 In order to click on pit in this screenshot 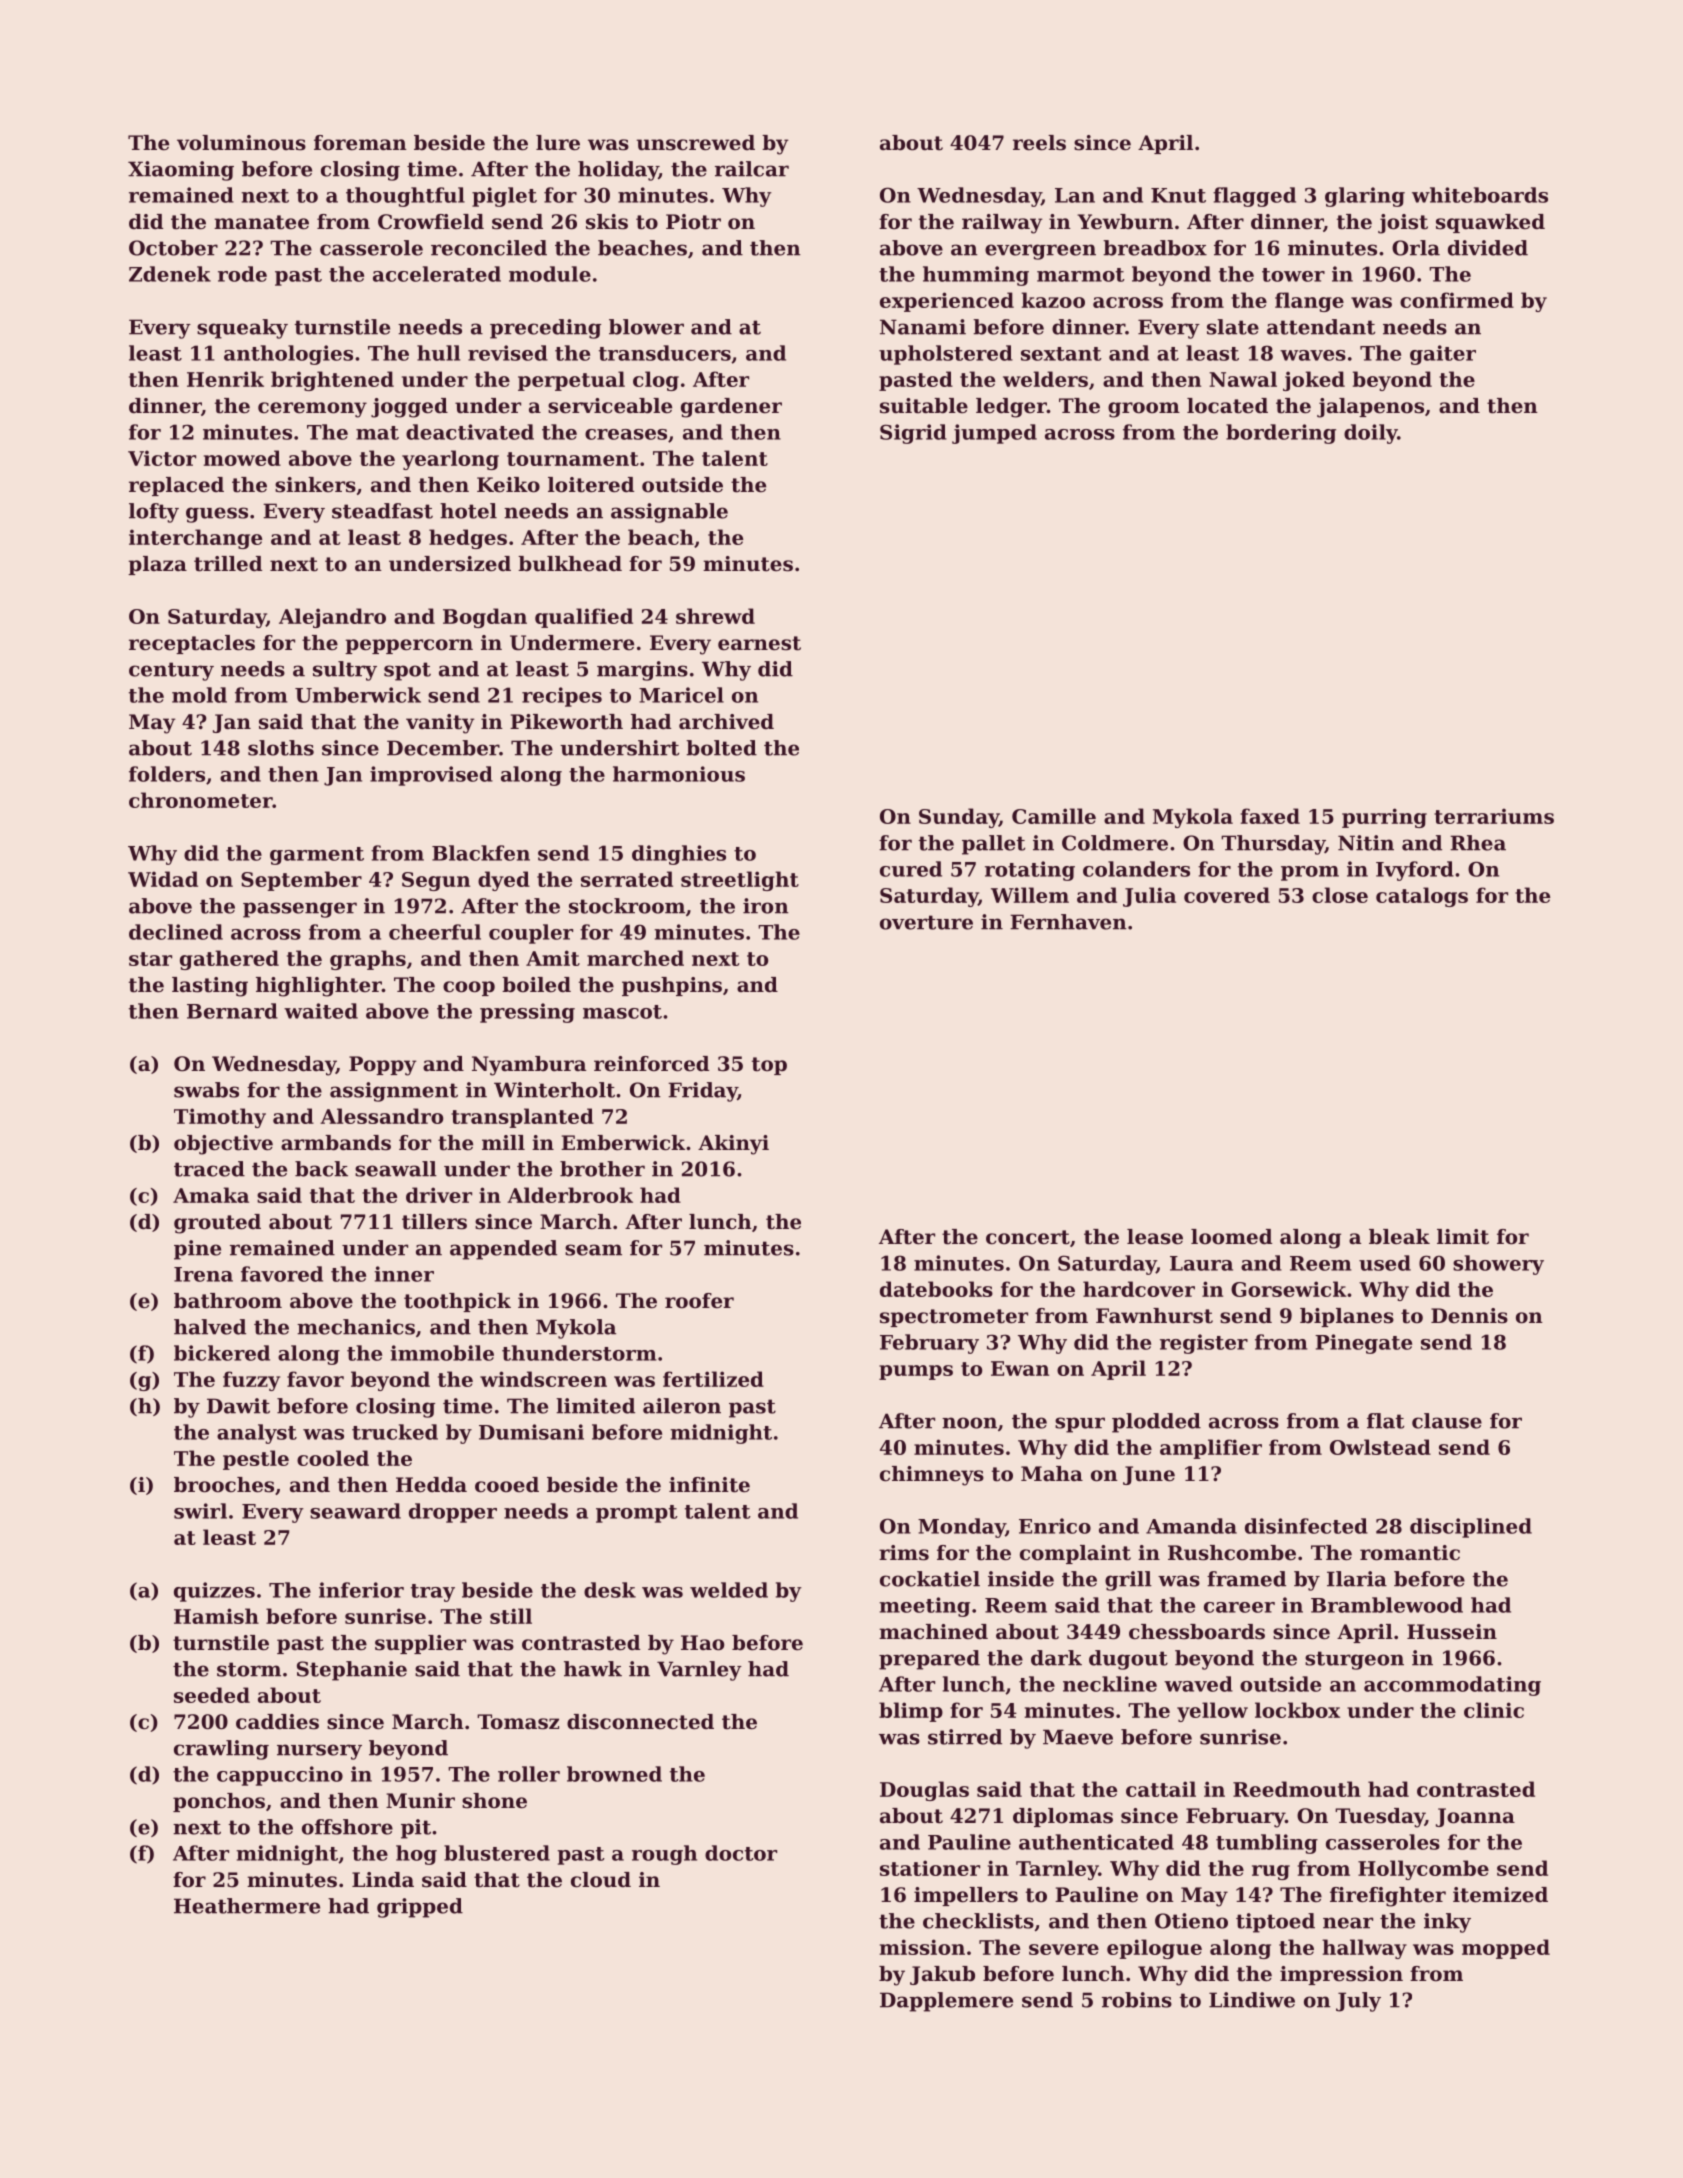, I will do `click(416, 1829)`.
